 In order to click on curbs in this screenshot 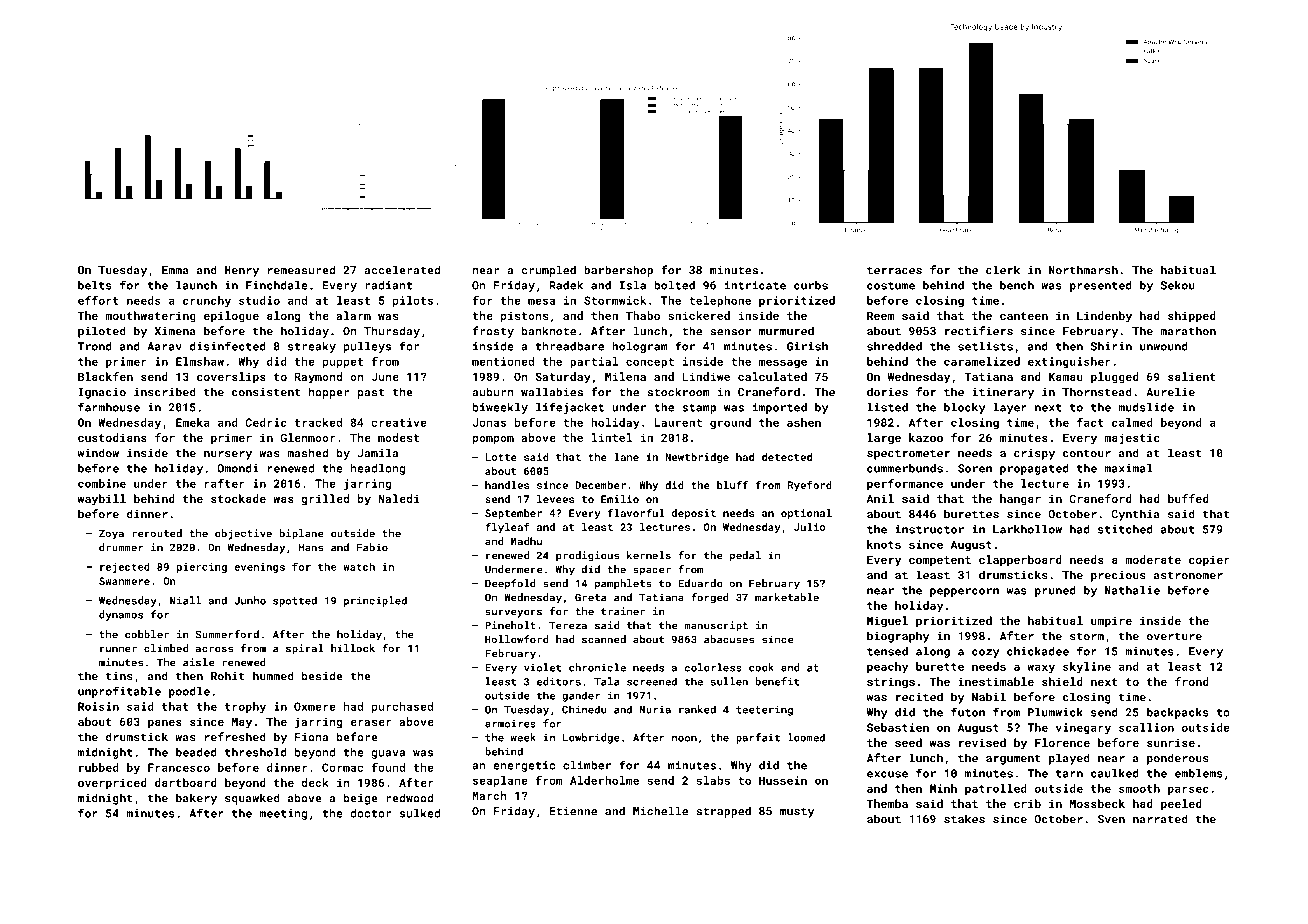, I will do `click(811, 285)`.
